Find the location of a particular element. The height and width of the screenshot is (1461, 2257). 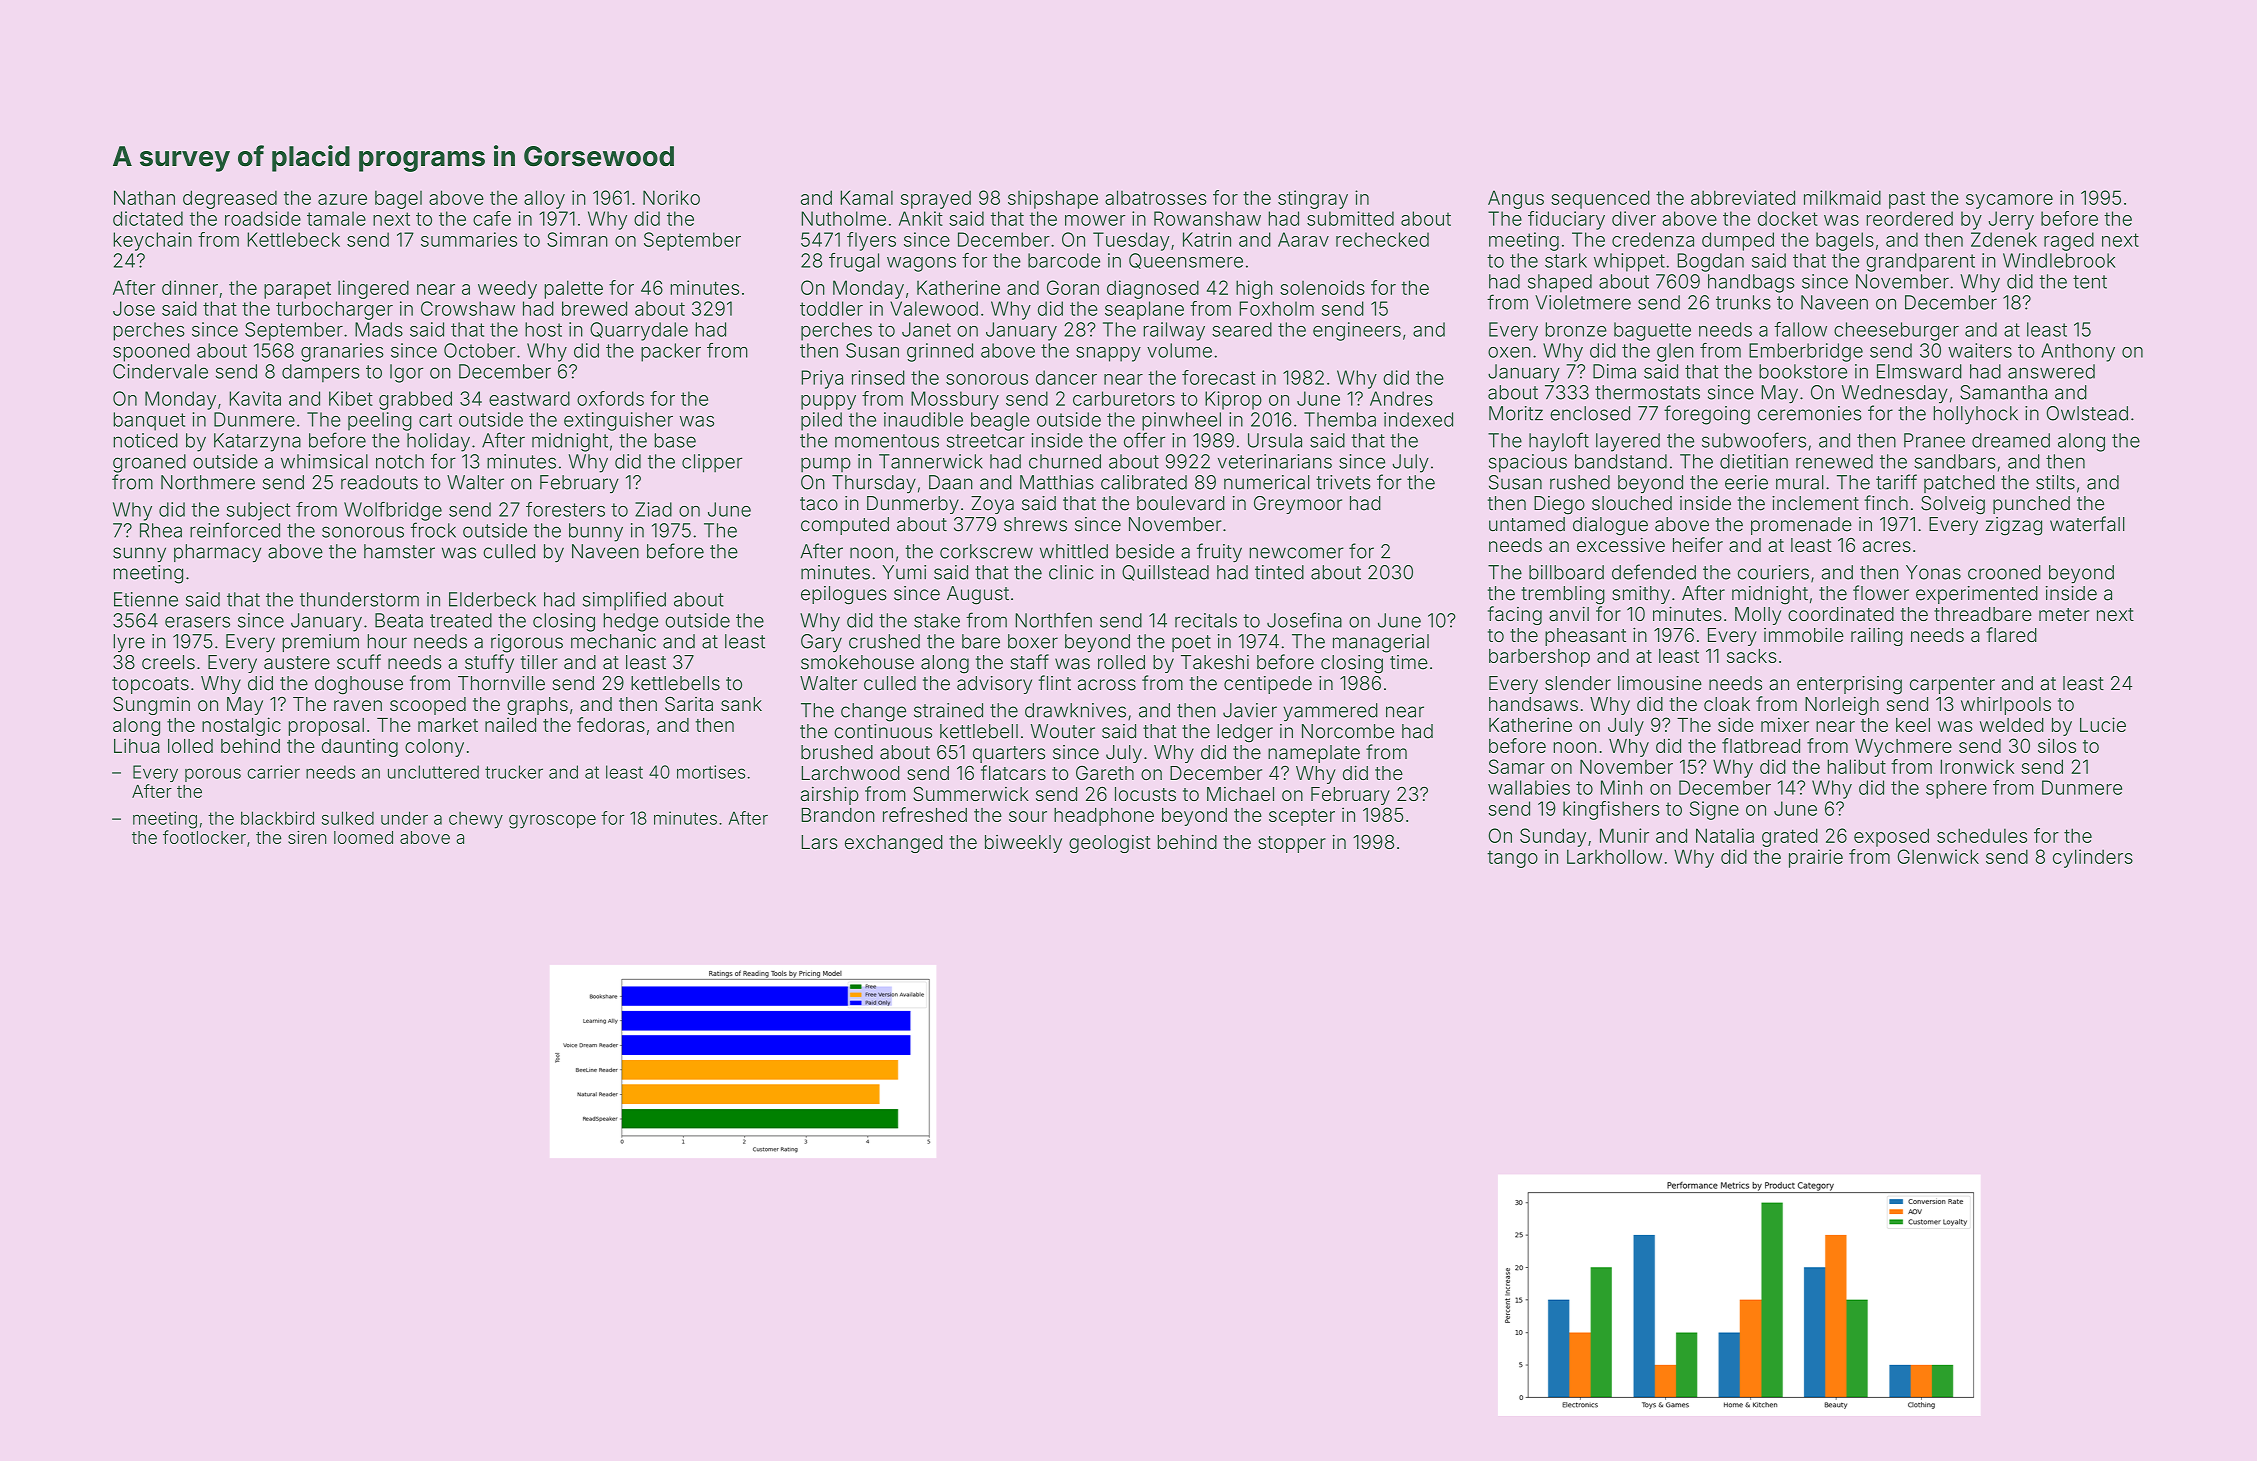

albatrosses is located at coordinates (1156, 197).
